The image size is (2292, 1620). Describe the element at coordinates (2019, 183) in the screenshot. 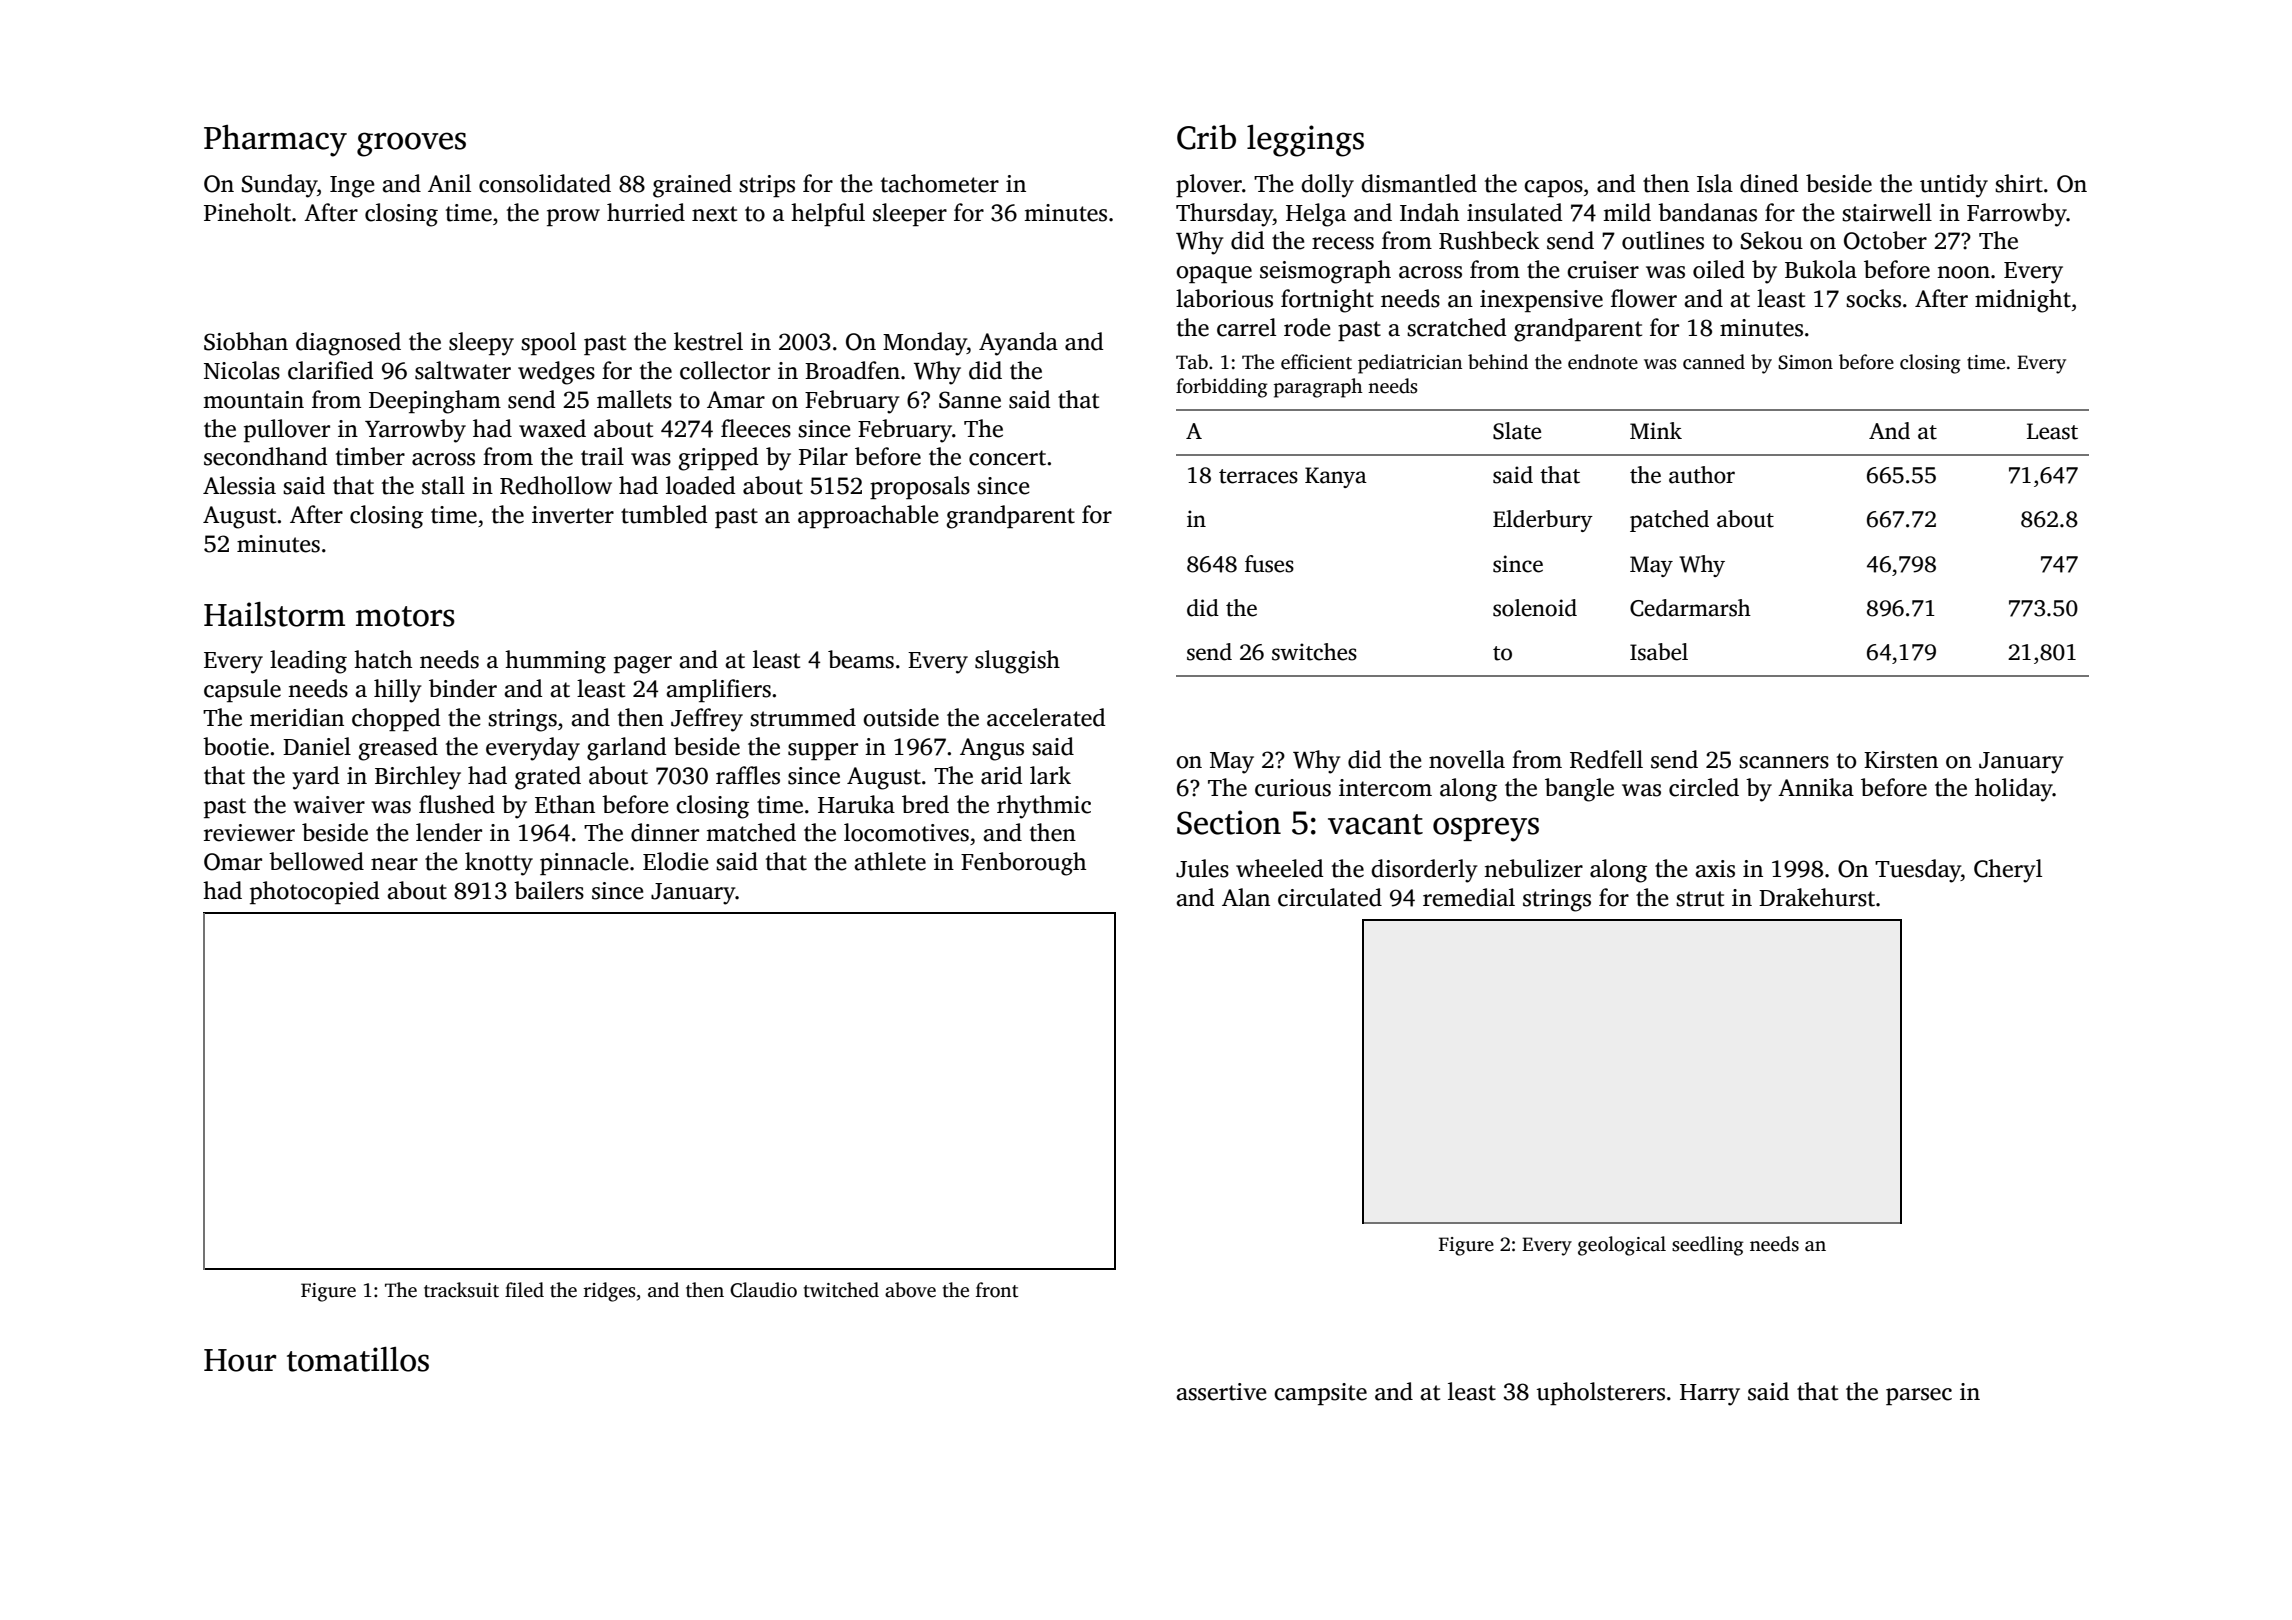

I see `shirt` at that location.
